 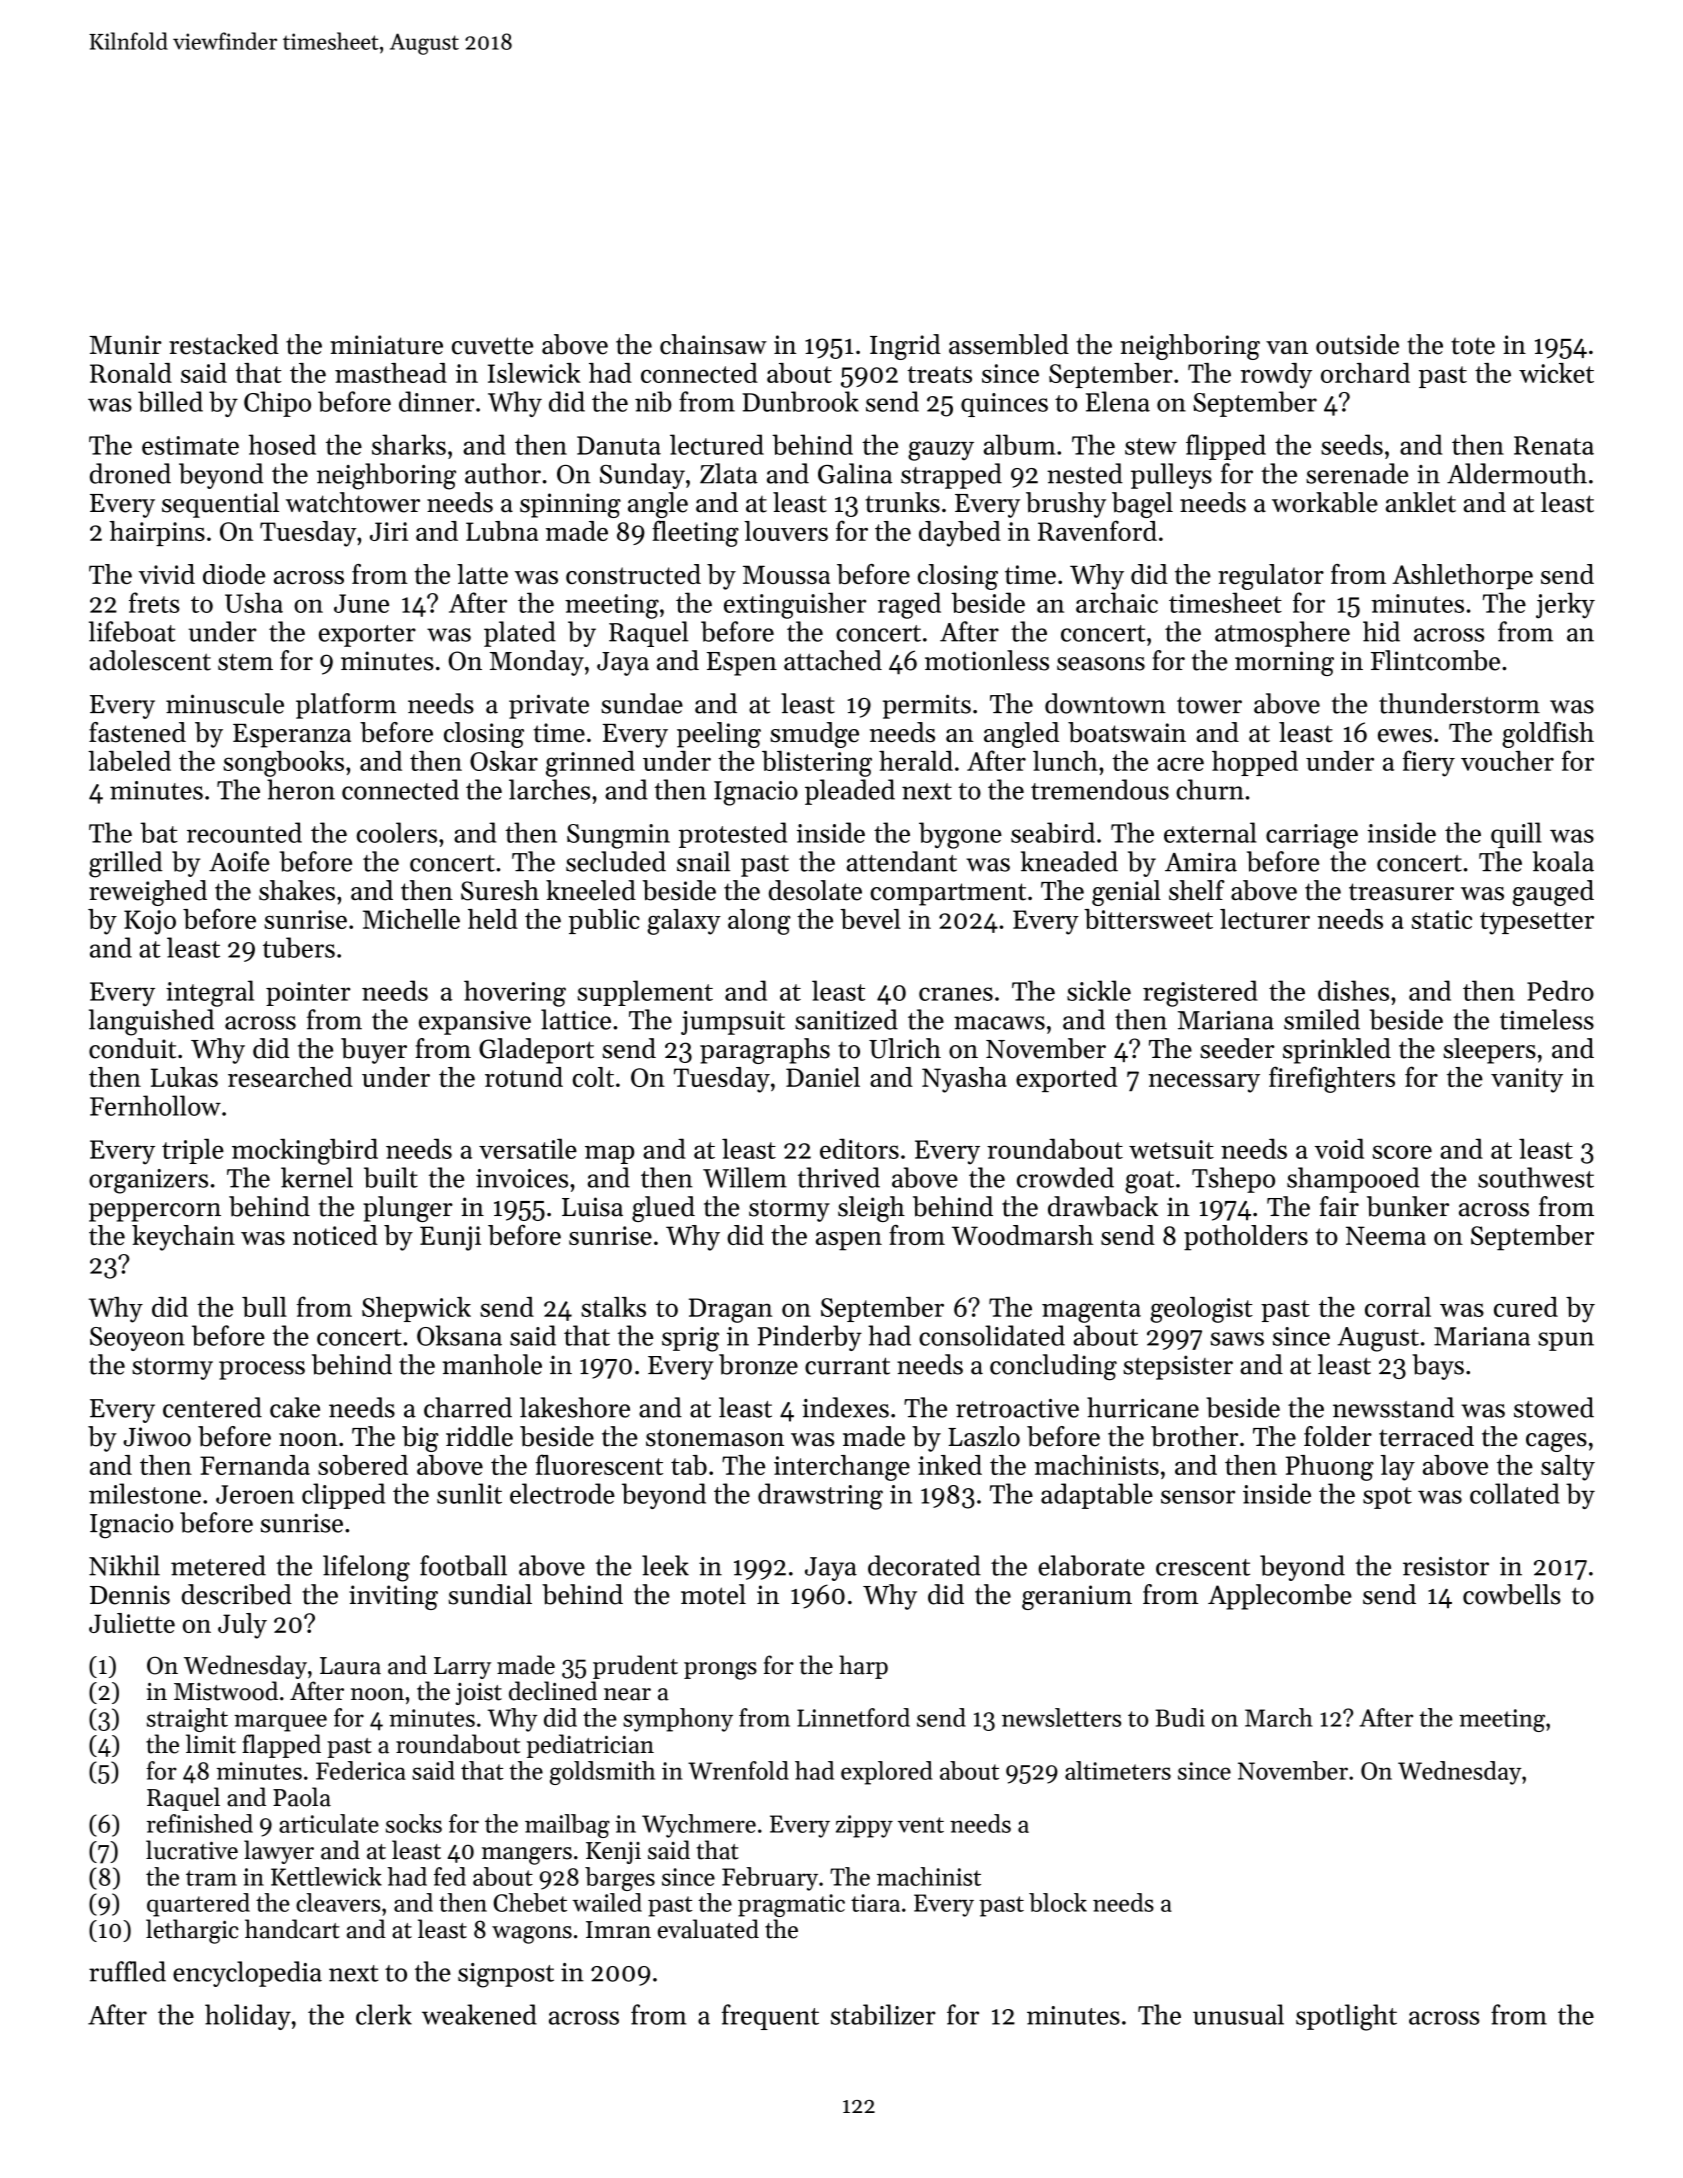 I want to click on unusual, so click(x=1238, y=2014).
